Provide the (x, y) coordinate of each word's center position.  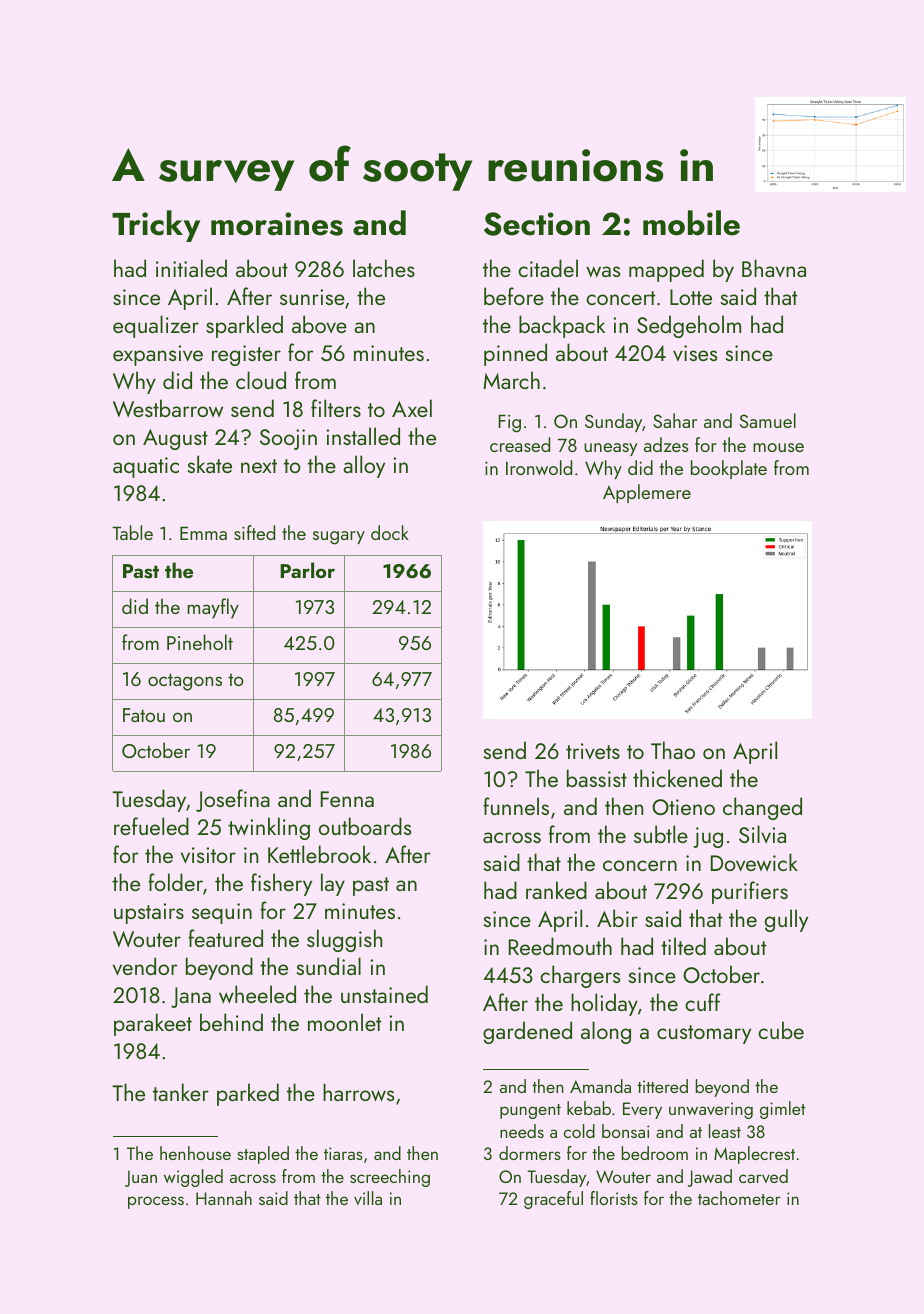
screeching (390, 1178)
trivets (593, 751)
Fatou (144, 715)
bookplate (729, 469)
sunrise (312, 297)
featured (225, 938)
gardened (527, 1032)
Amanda (600, 1086)
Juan (141, 1178)
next (259, 466)
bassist (597, 778)
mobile (691, 223)
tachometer (739, 1198)
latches (384, 268)
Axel (412, 408)
